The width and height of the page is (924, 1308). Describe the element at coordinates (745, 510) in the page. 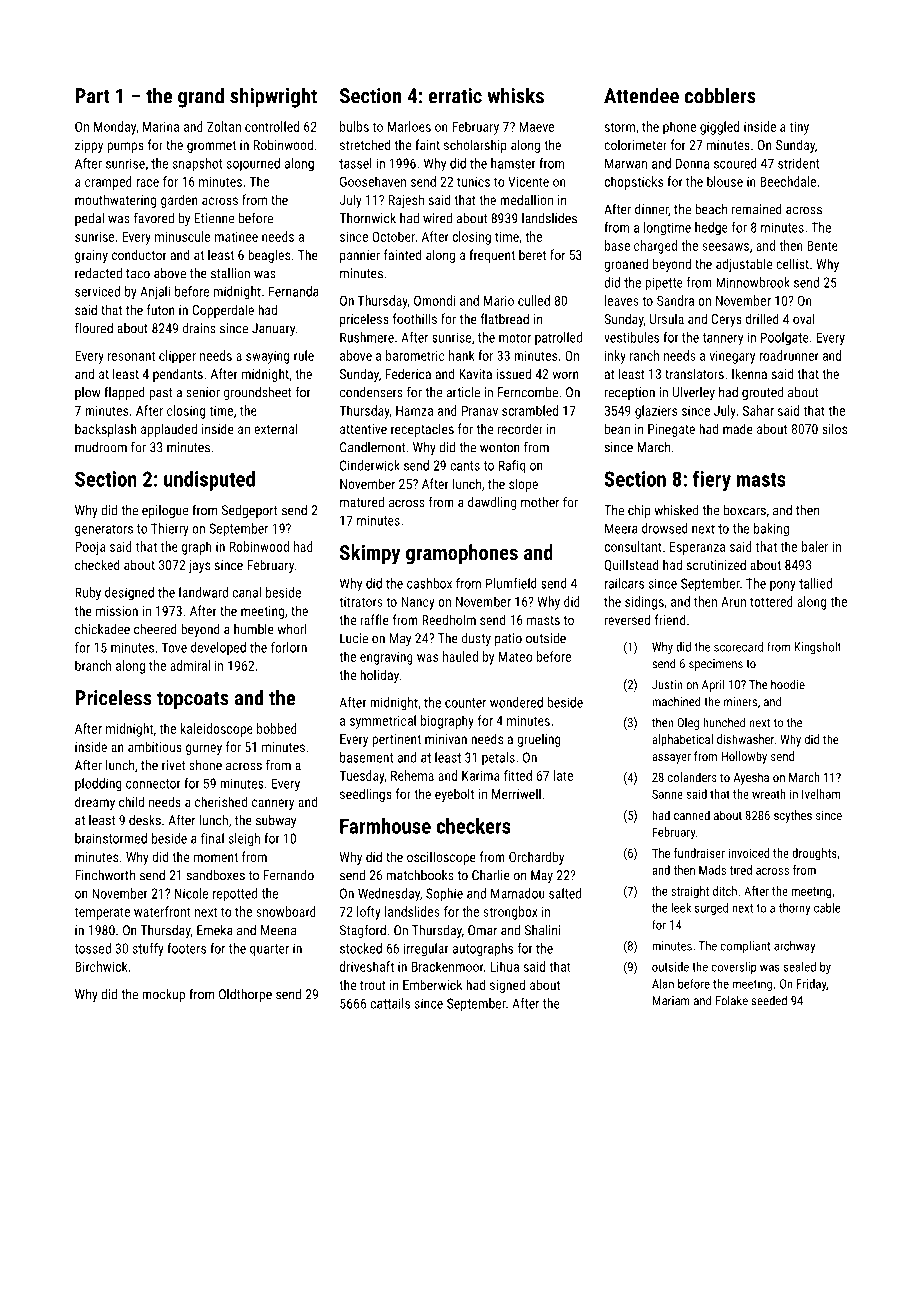

I see `boxcars` at that location.
